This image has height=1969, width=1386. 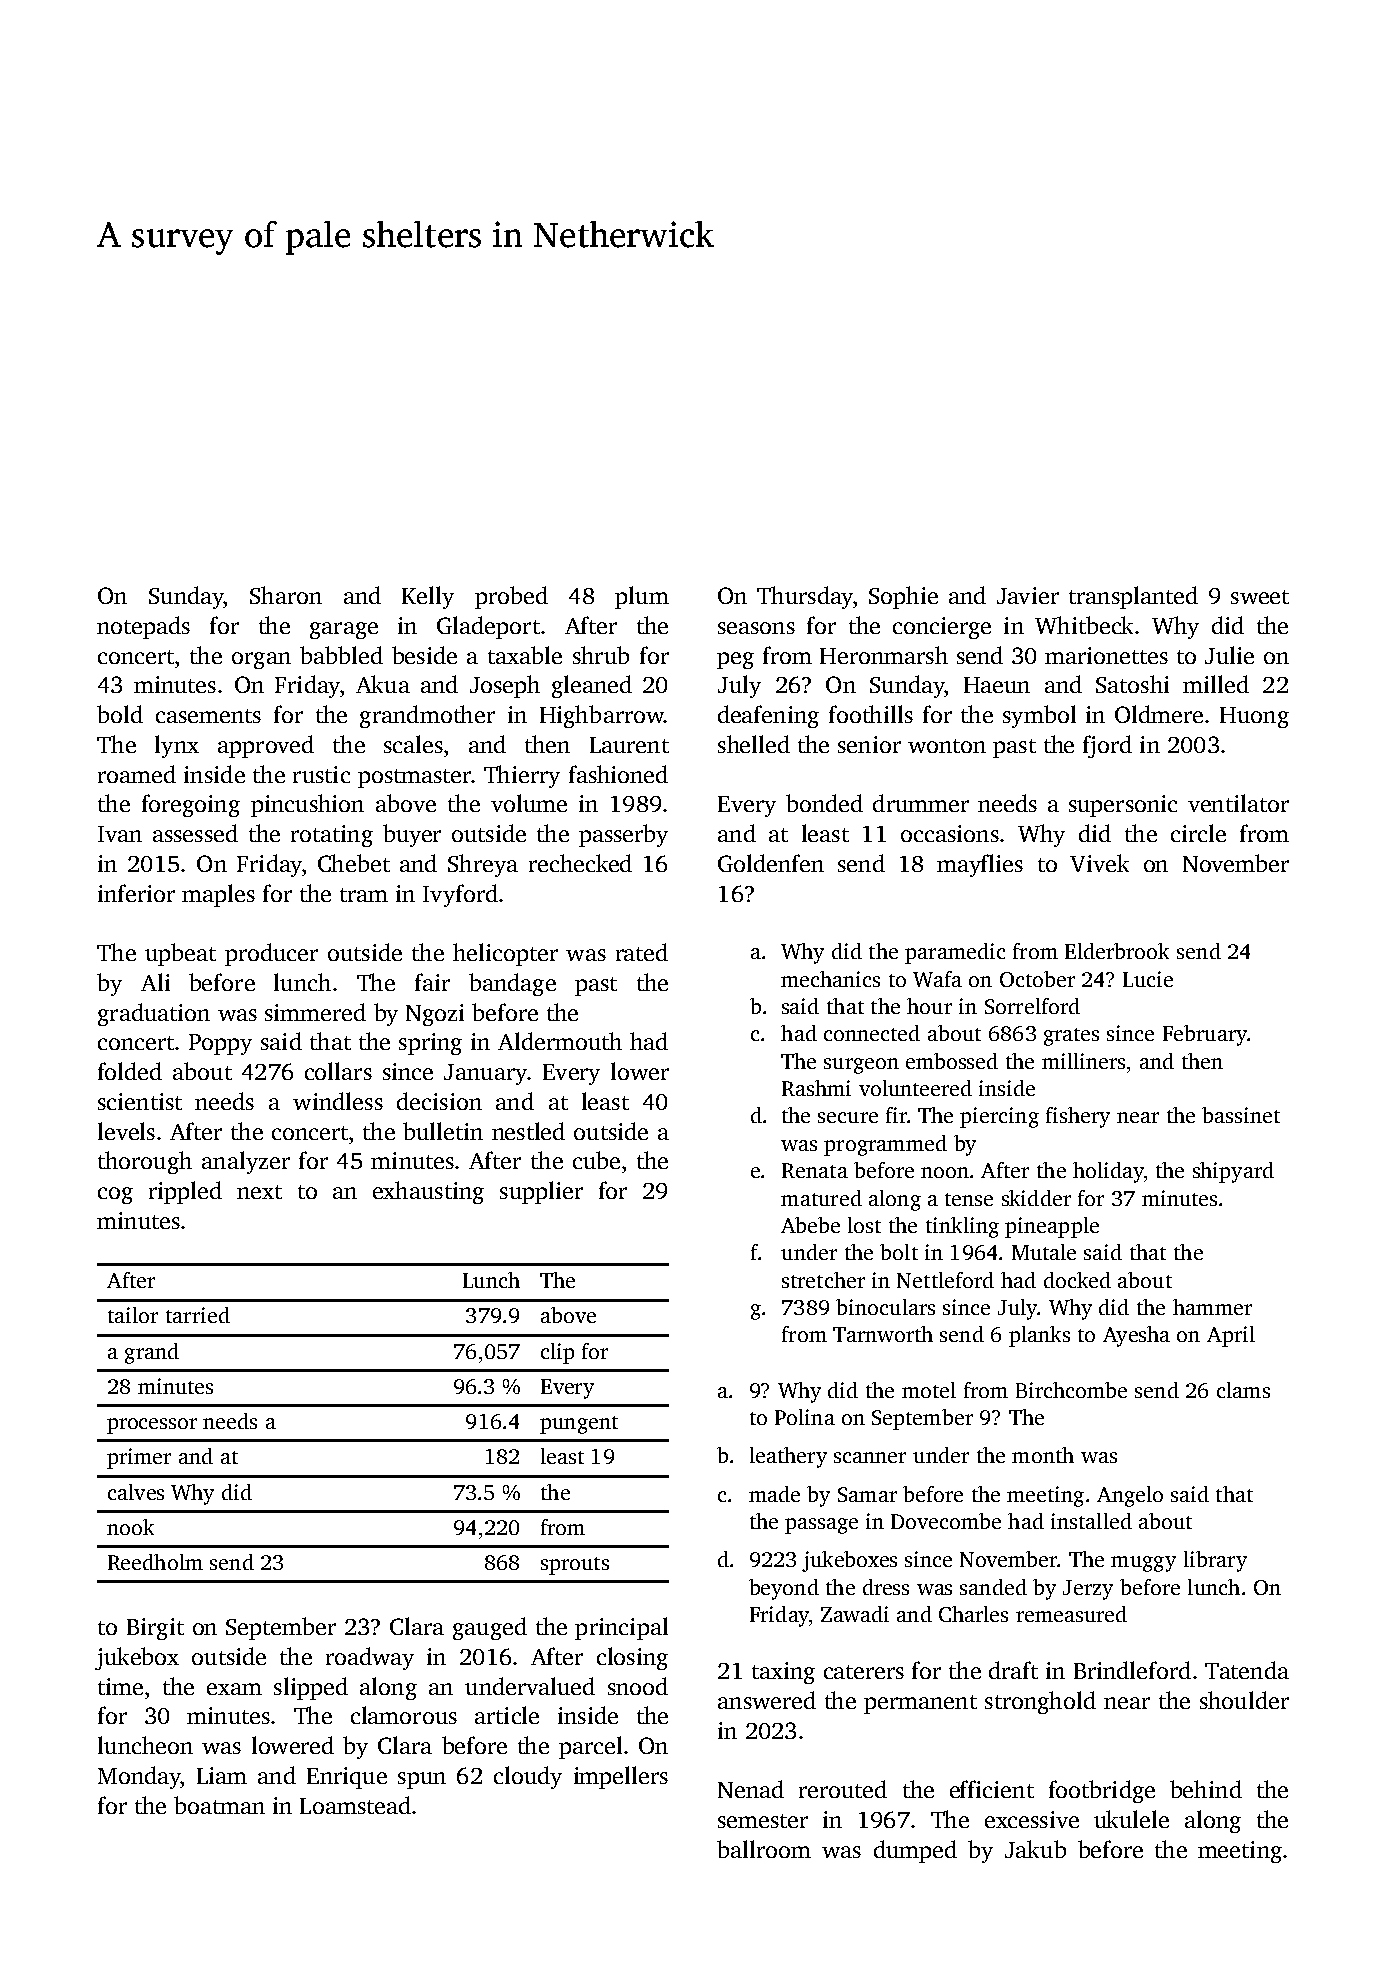 What do you see at coordinates (1243, 1390) in the image?
I see `clams` at bounding box center [1243, 1390].
